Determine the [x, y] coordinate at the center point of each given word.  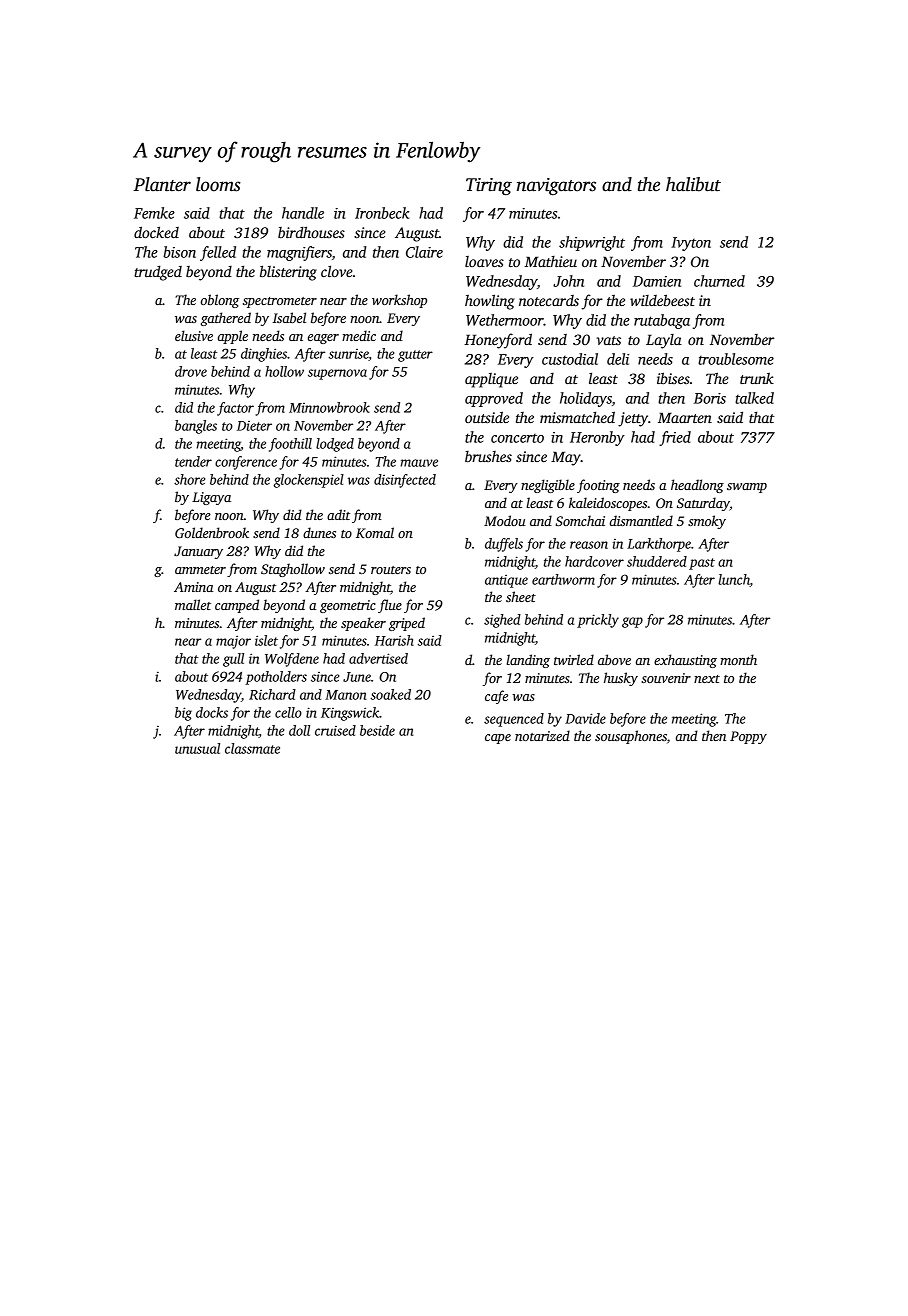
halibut [693, 184]
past [702, 564]
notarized [542, 735]
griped [407, 624]
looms [218, 184]
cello [288, 712]
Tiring [489, 186]
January [198, 552]
